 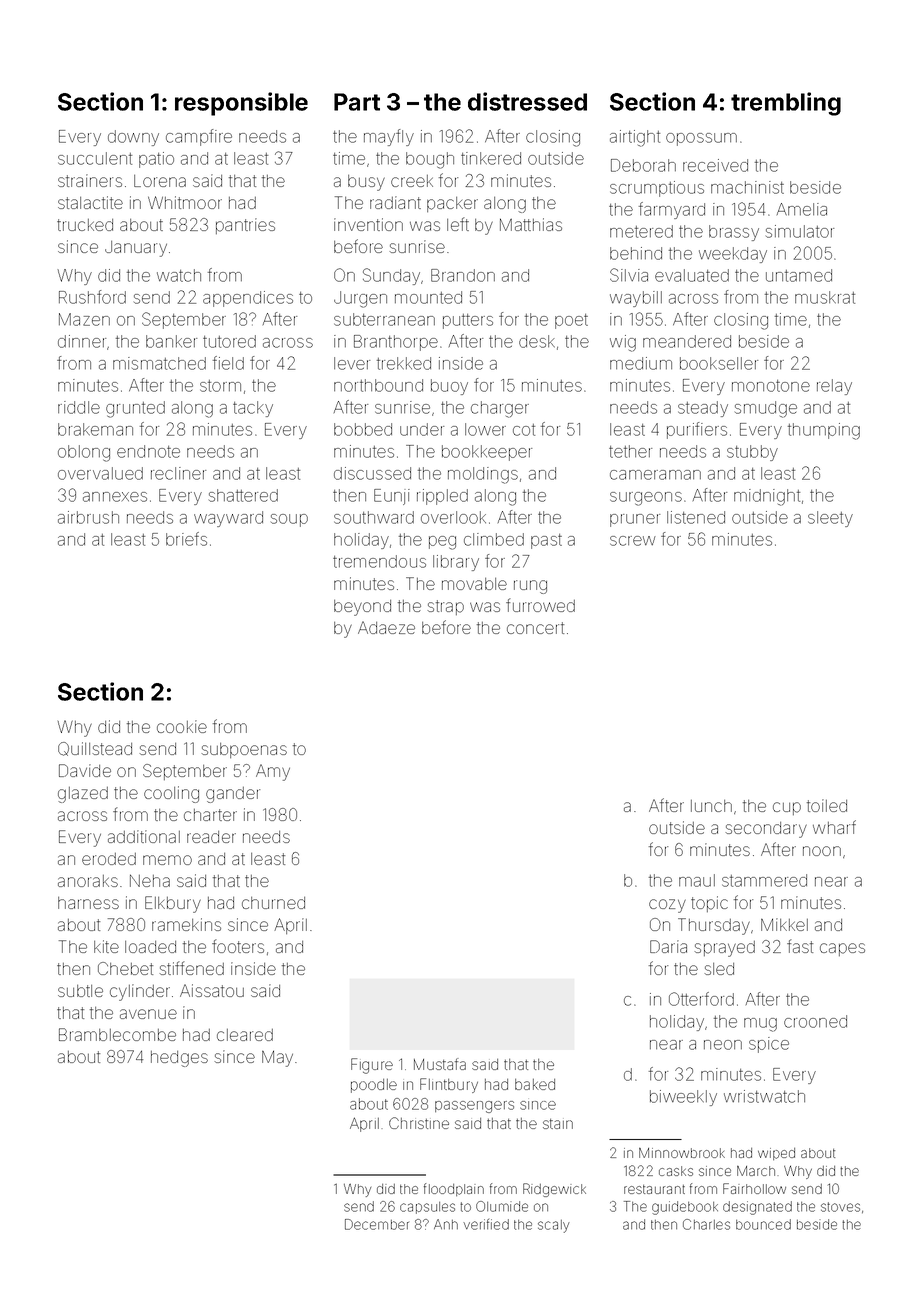 What do you see at coordinates (527, 101) in the document?
I see `distressed` at bounding box center [527, 101].
